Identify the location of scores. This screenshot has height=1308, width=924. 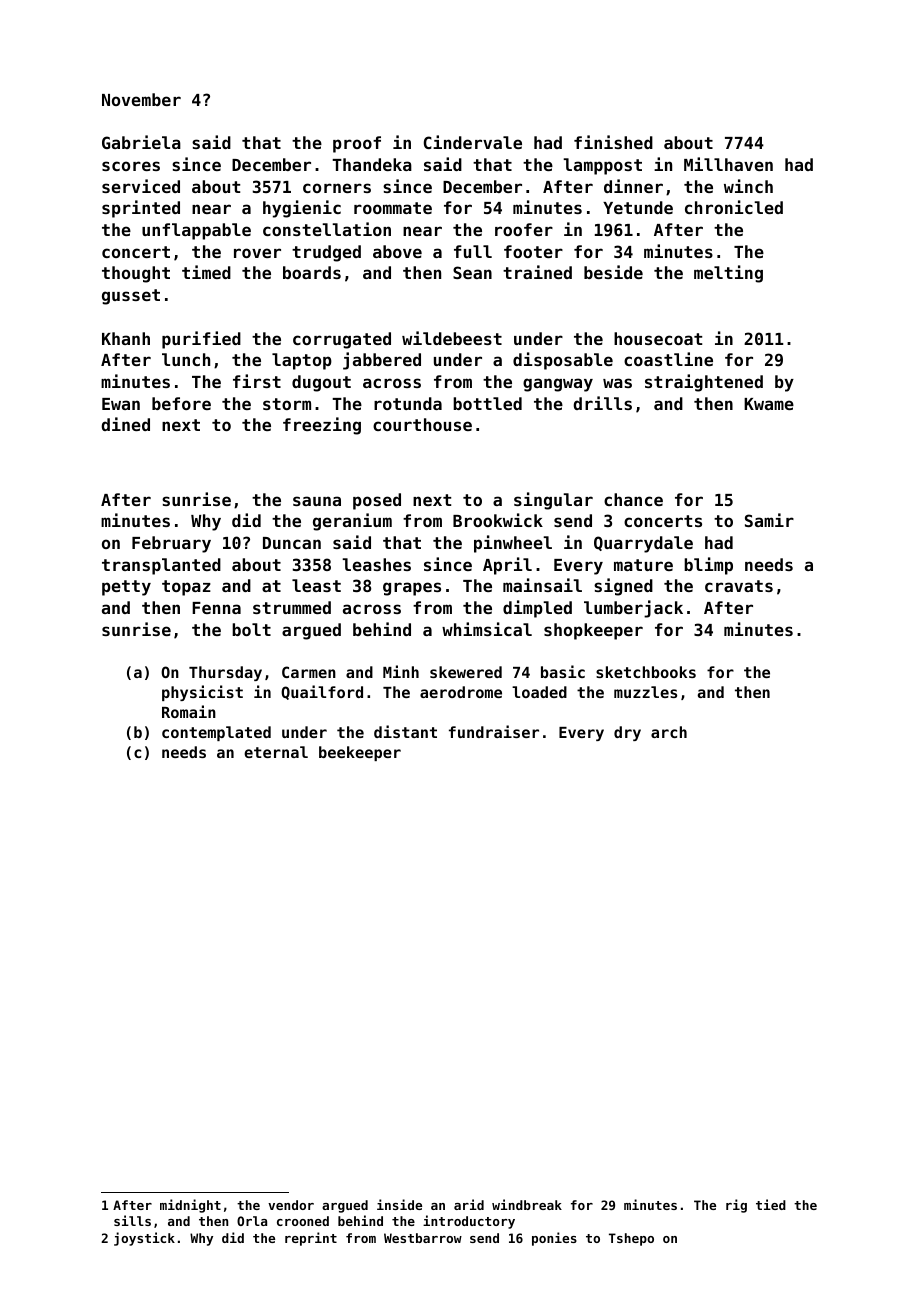
(131, 166).
